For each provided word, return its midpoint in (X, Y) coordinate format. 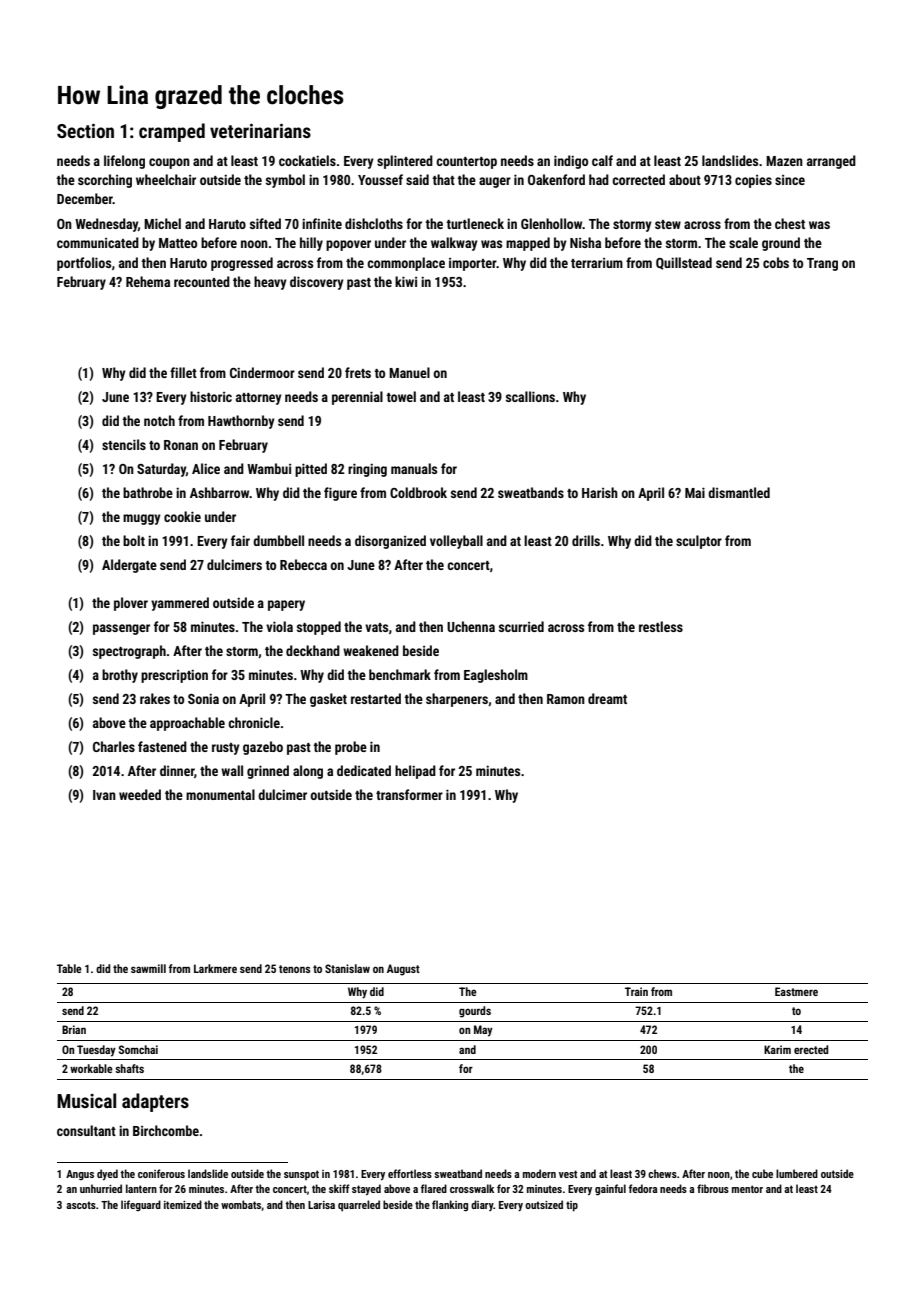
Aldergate (129, 566)
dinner (177, 771)
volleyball (456, 542)
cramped (172, 132)
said (417, 179)
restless (661, 626)
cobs (776, 262)
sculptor (699, 542)
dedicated (364, 770)
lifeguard (141, 1205)
